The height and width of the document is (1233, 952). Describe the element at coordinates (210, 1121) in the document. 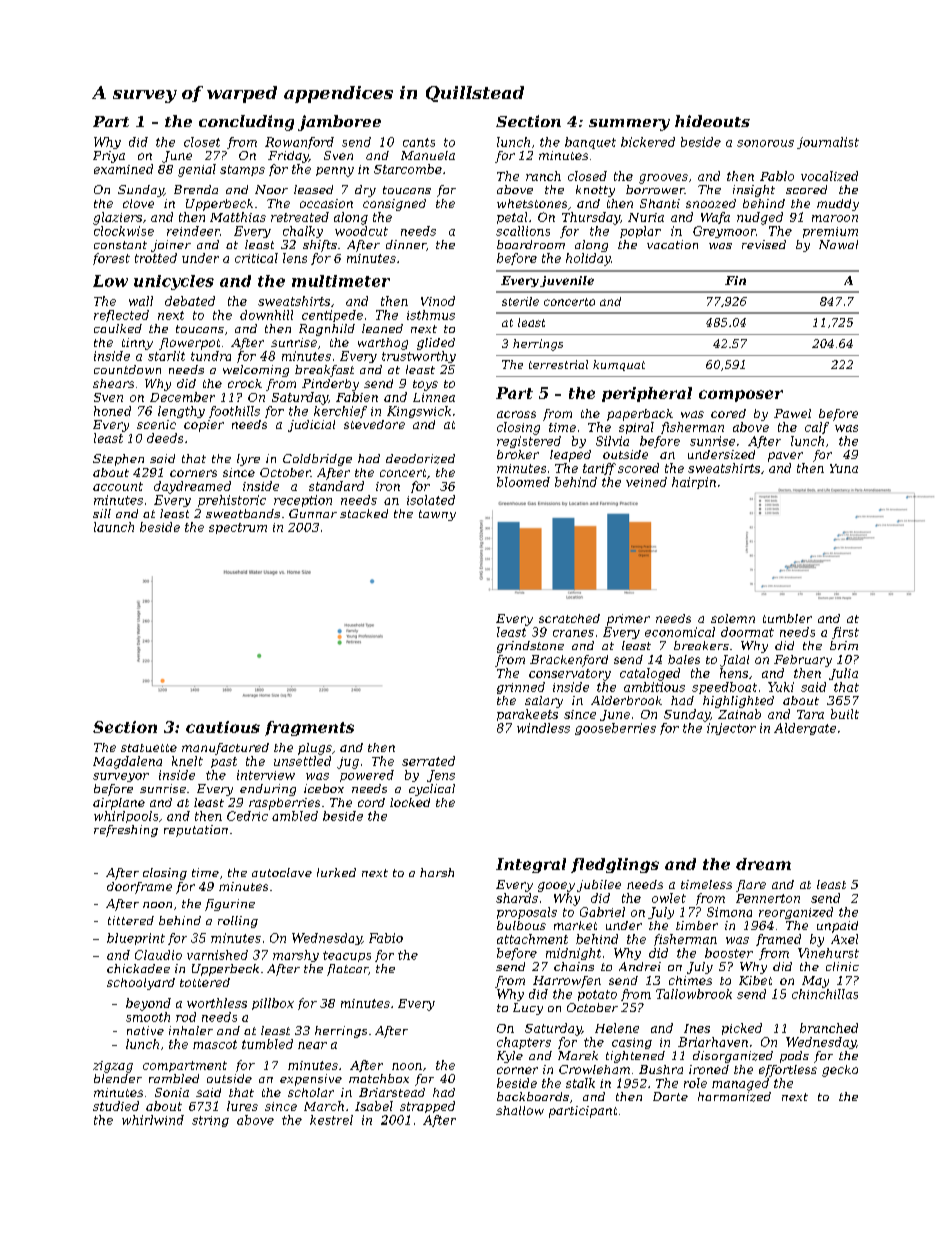

I see `string` at that location.
